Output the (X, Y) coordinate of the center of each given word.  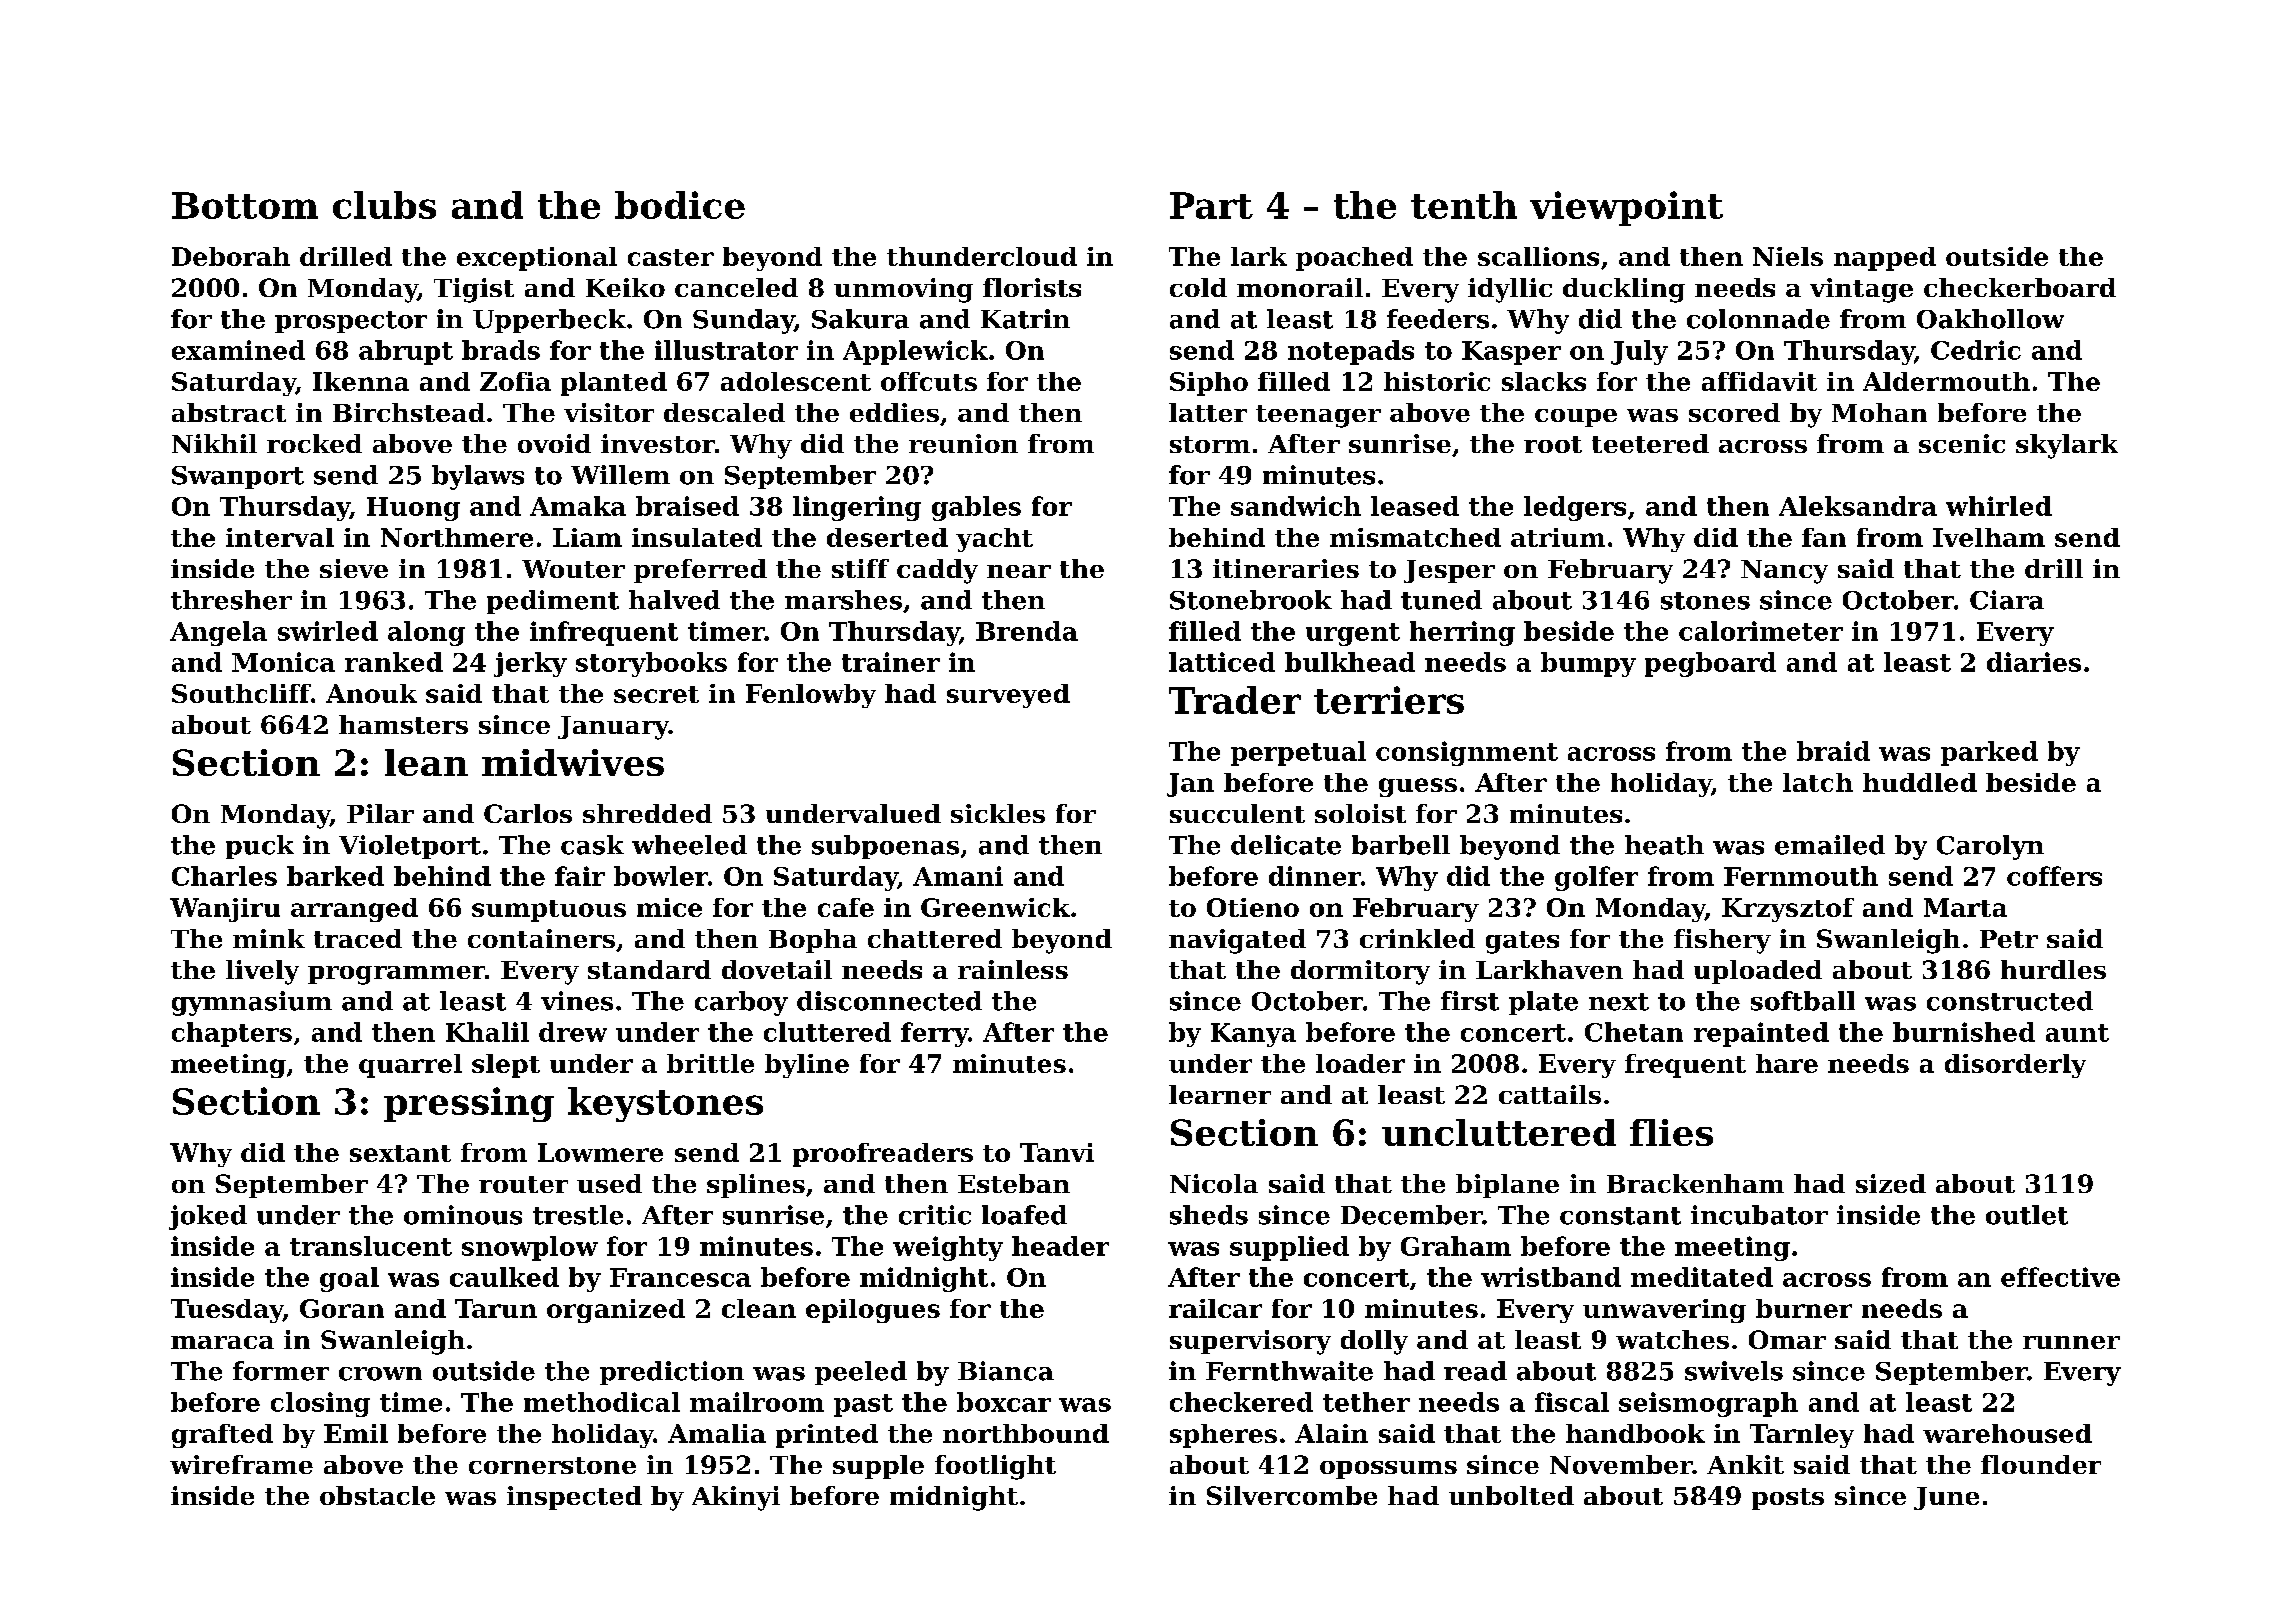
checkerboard (2020, 287)
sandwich (1296, 506)
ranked (394, 662)
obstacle (377, 1495)
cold (1198, 287)
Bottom (245, 205)
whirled (1999, 506)
